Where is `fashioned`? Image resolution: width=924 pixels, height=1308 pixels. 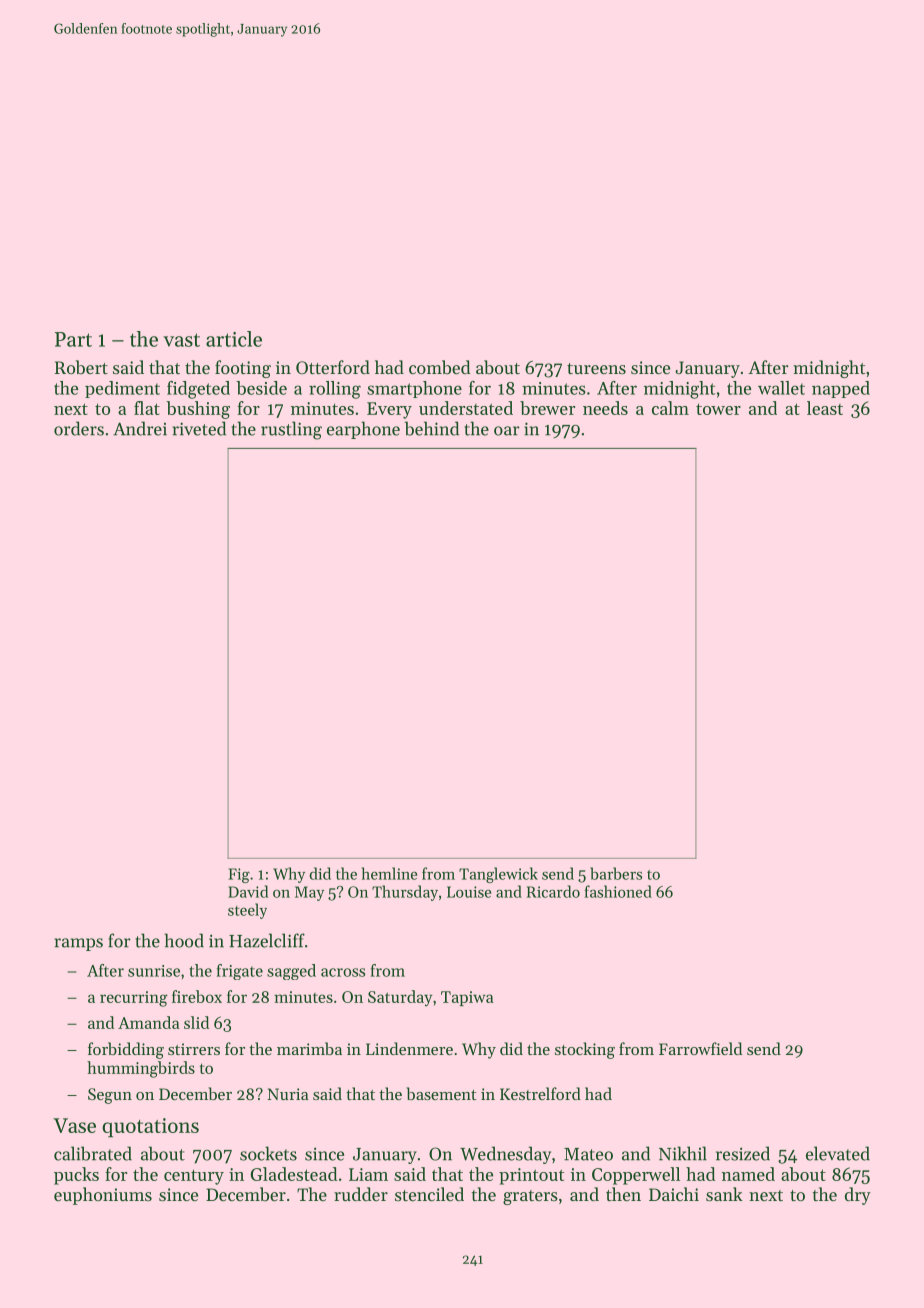
fashioned is located at coordinates (618, 891).
